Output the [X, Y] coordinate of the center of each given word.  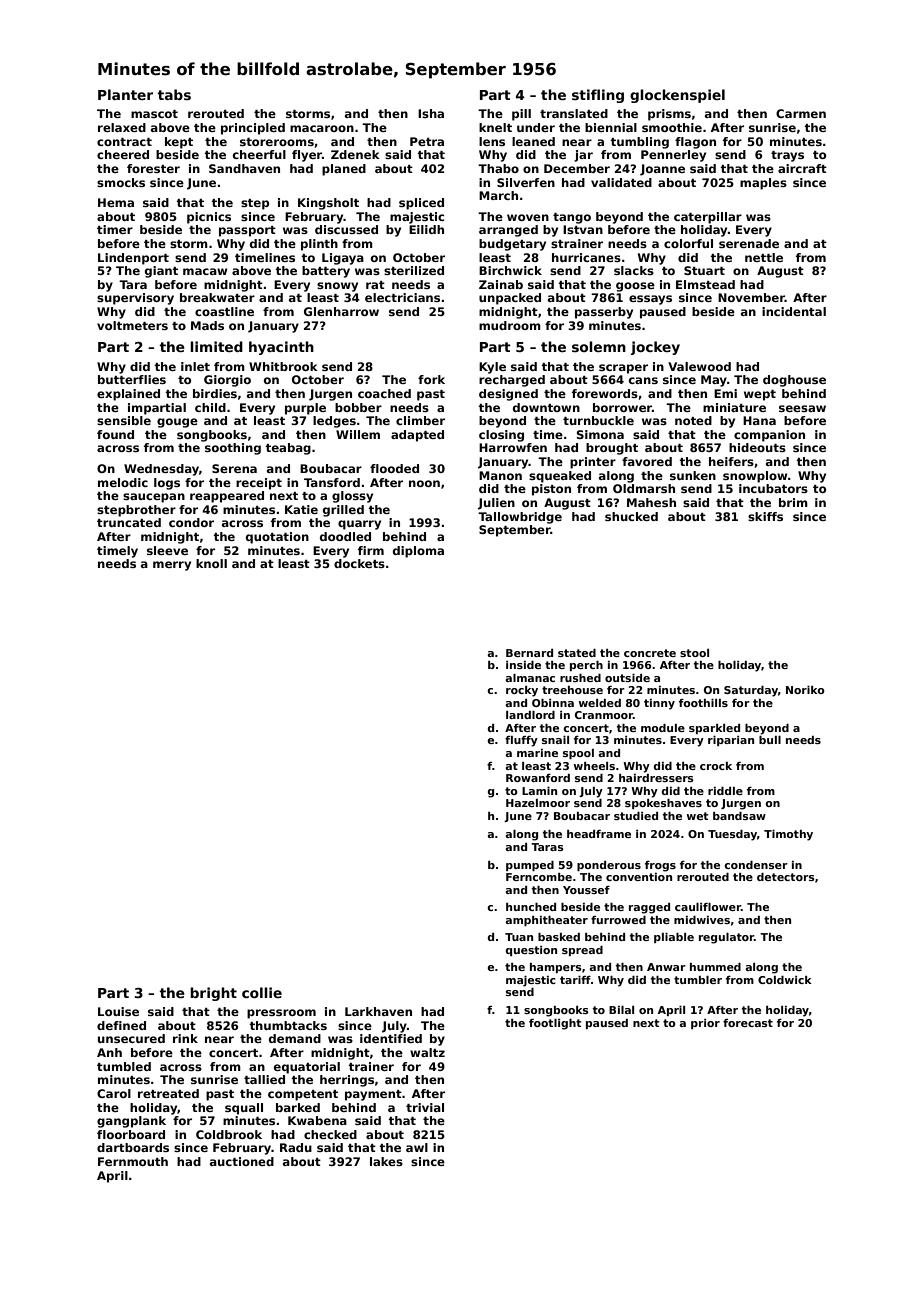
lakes [386, 1161]
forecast [748, 1023]
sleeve [167, 550]
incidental [794, 311]
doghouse [794, 381]
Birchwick [510, 270]
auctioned [242, 1161]
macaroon [322, 128]
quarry [359, 525]
